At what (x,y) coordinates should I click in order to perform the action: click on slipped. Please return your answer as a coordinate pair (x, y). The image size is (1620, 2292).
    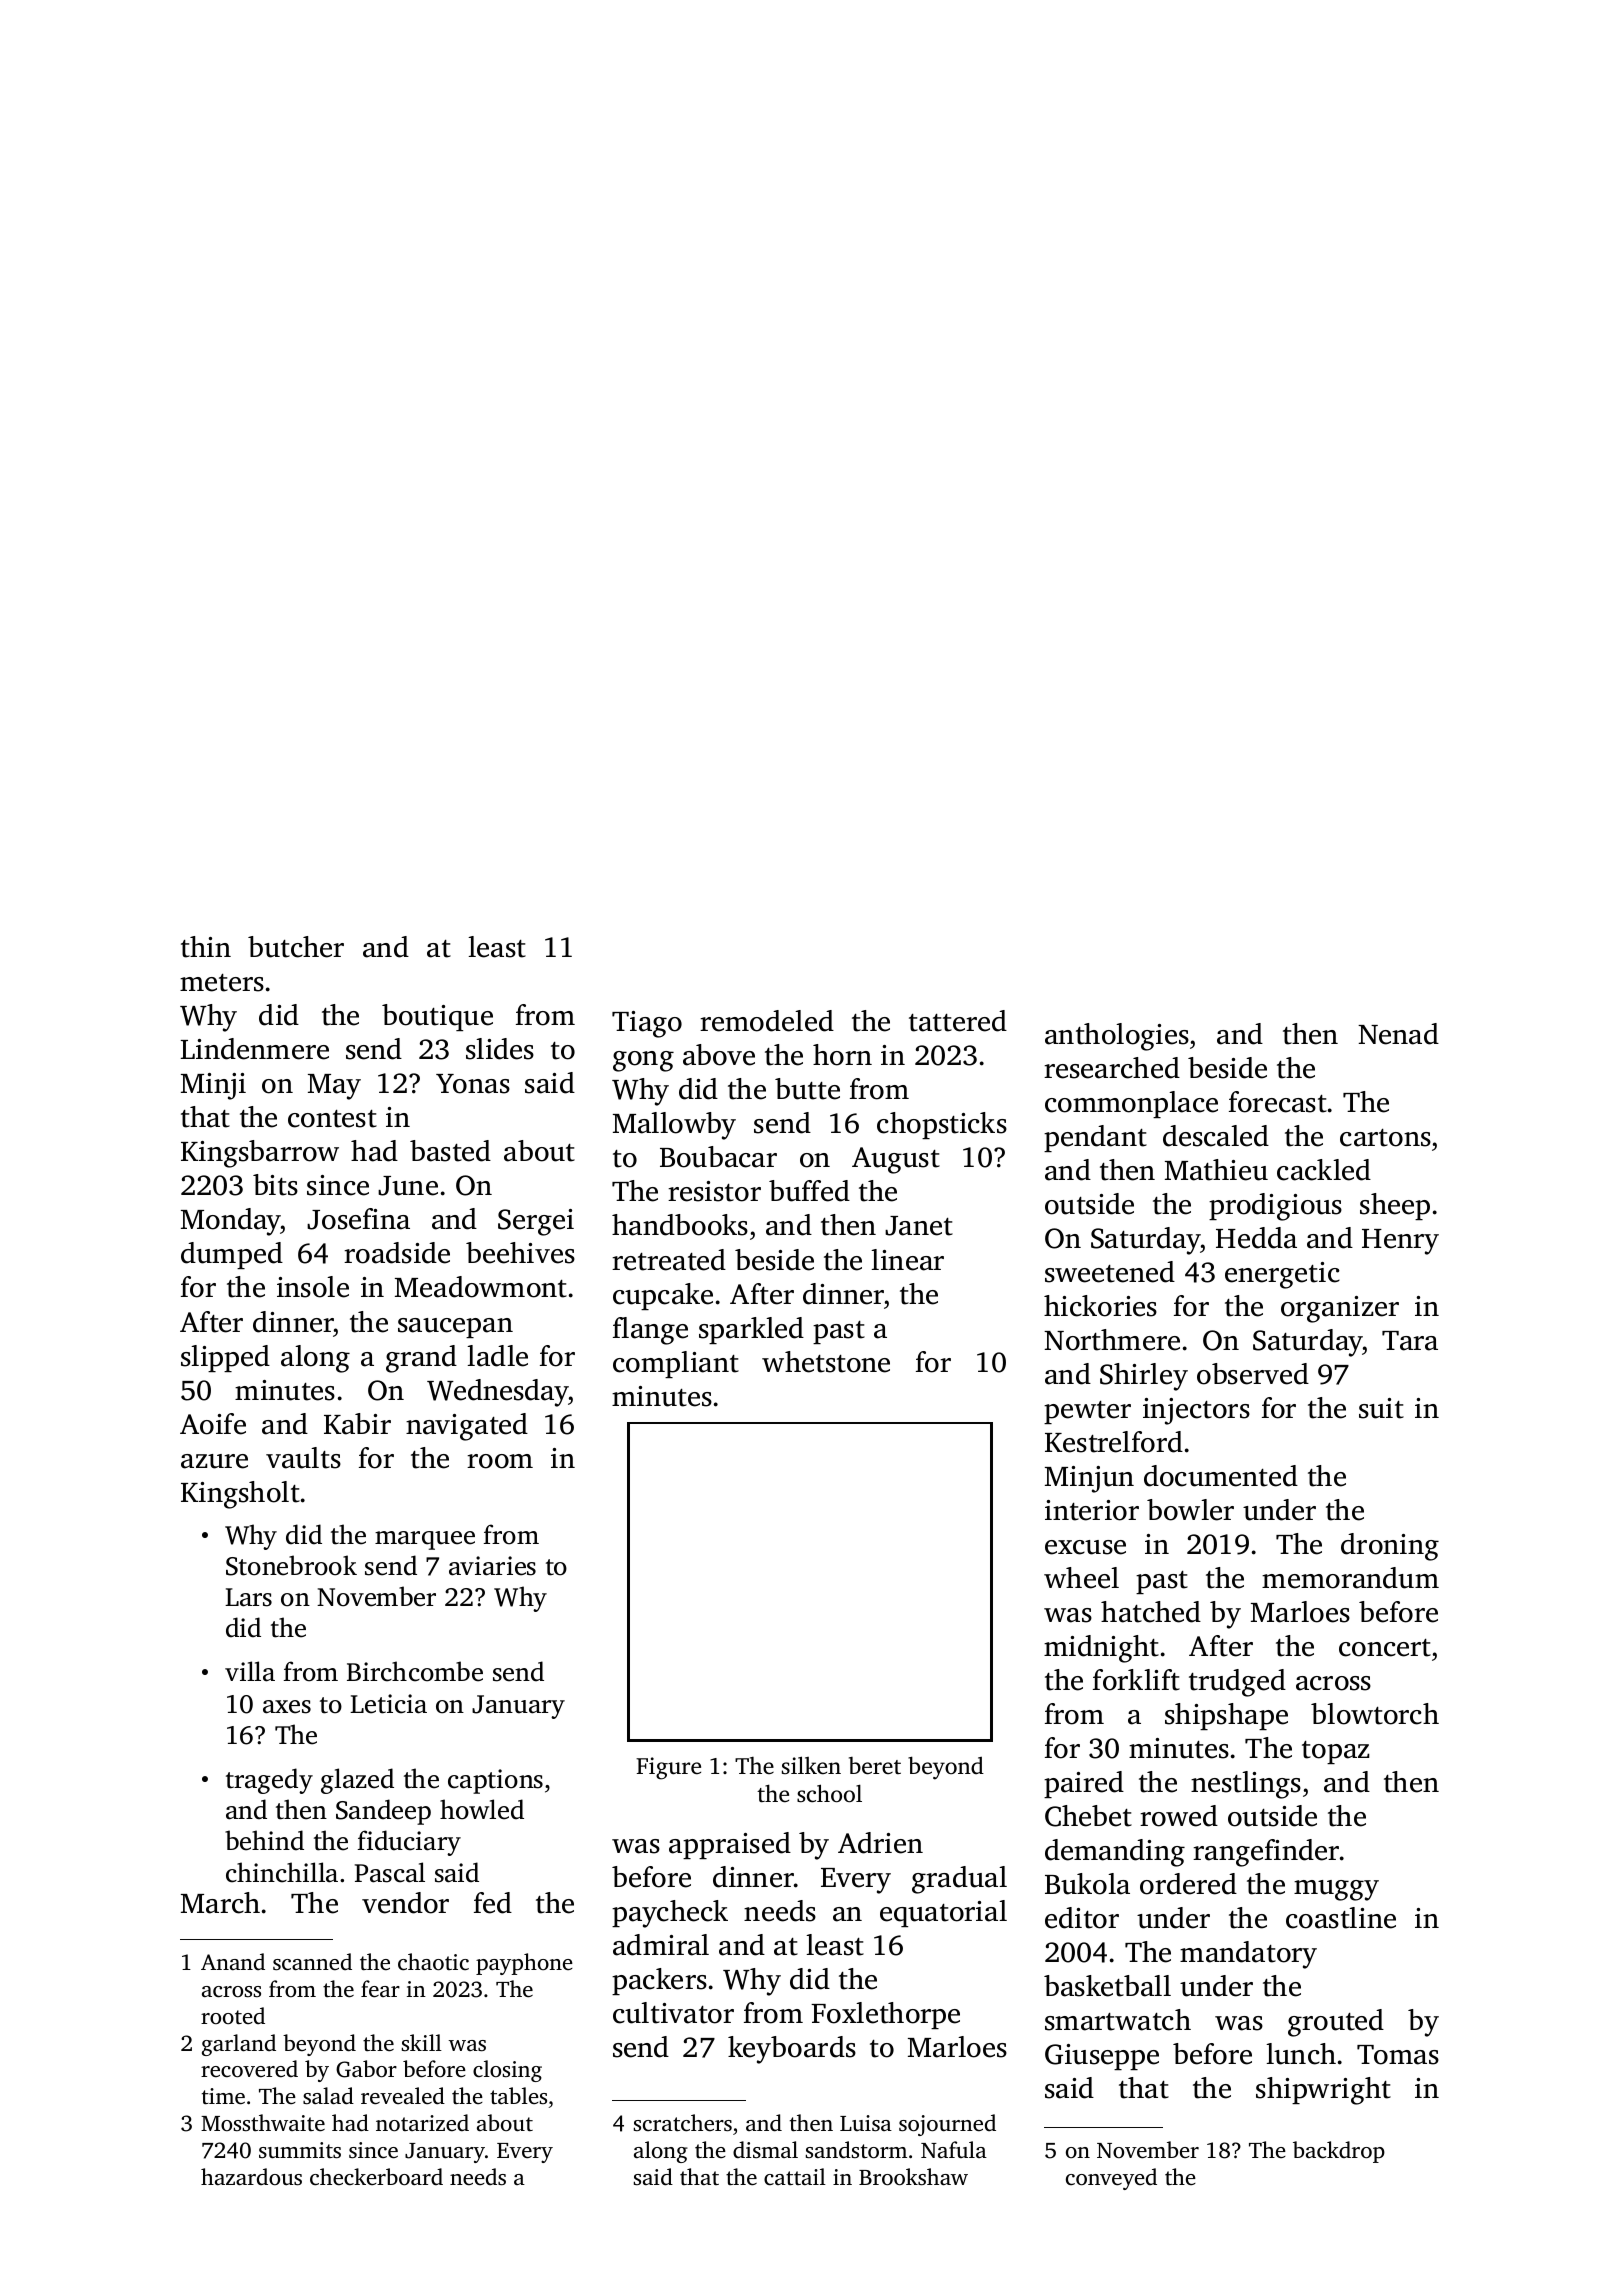
    Looking at the image, I should click on (225, 1358).
